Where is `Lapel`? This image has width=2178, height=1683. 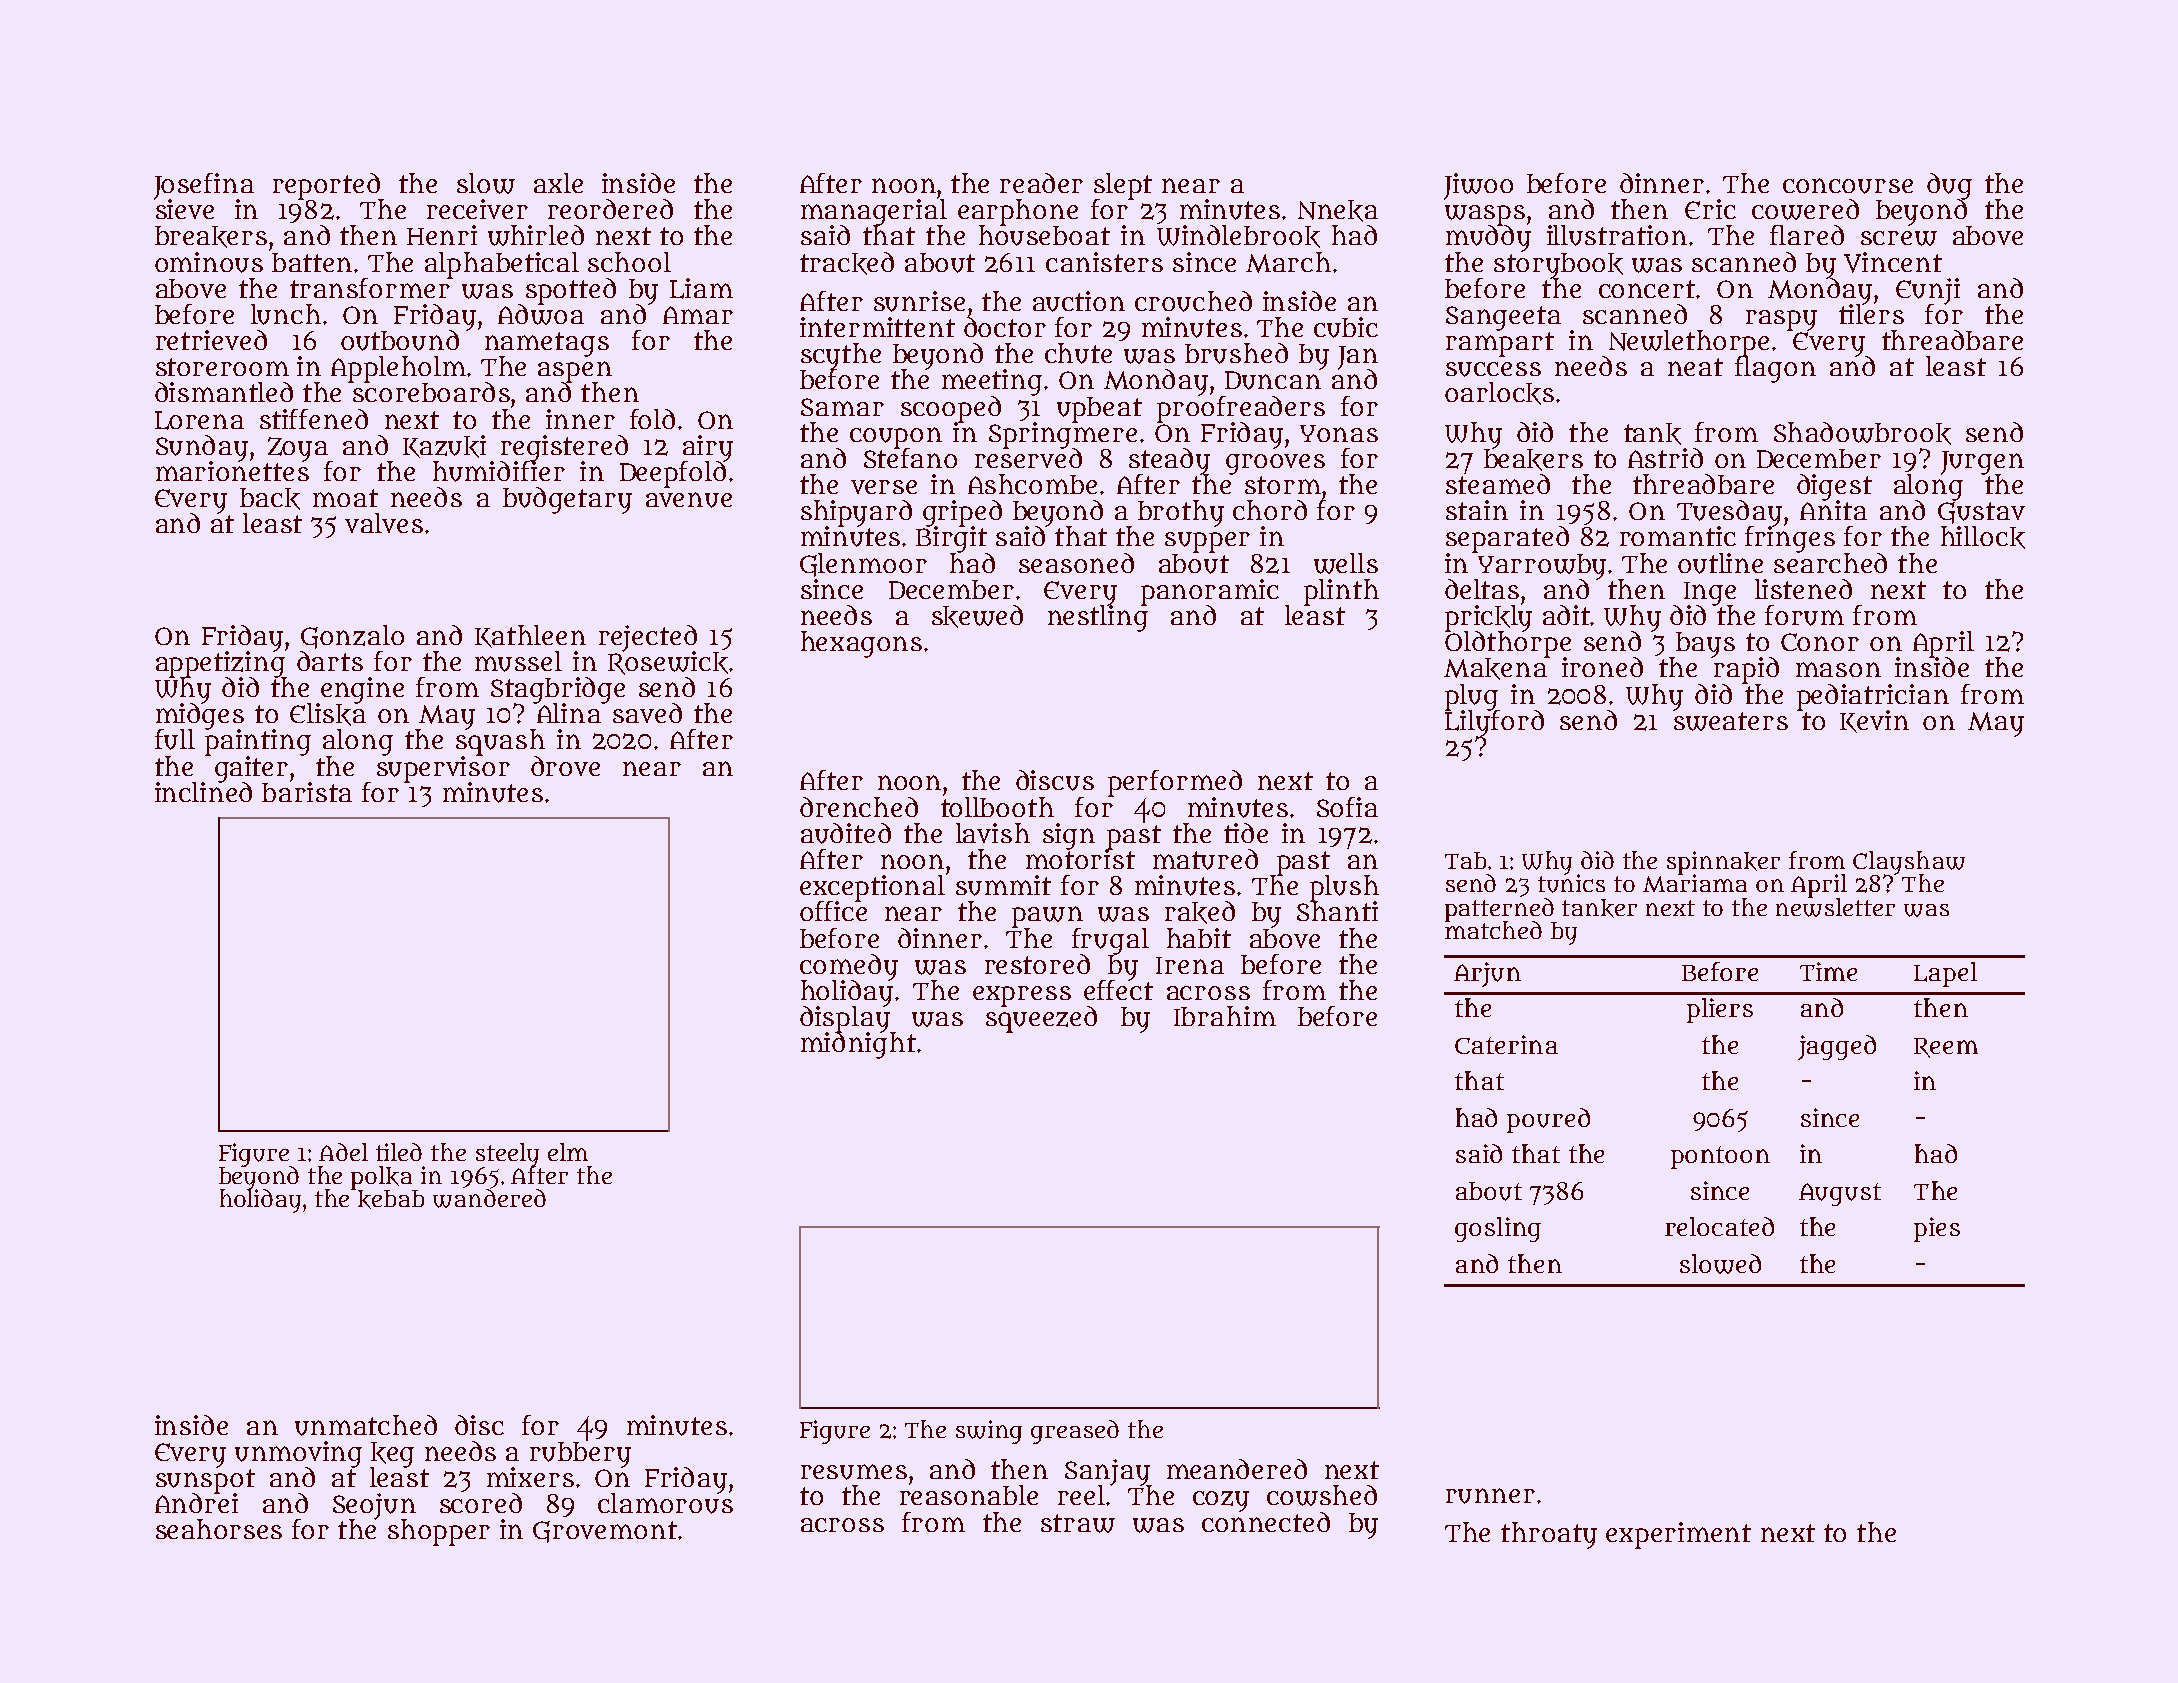
Lapel is located at coordinates (1945, 974).
